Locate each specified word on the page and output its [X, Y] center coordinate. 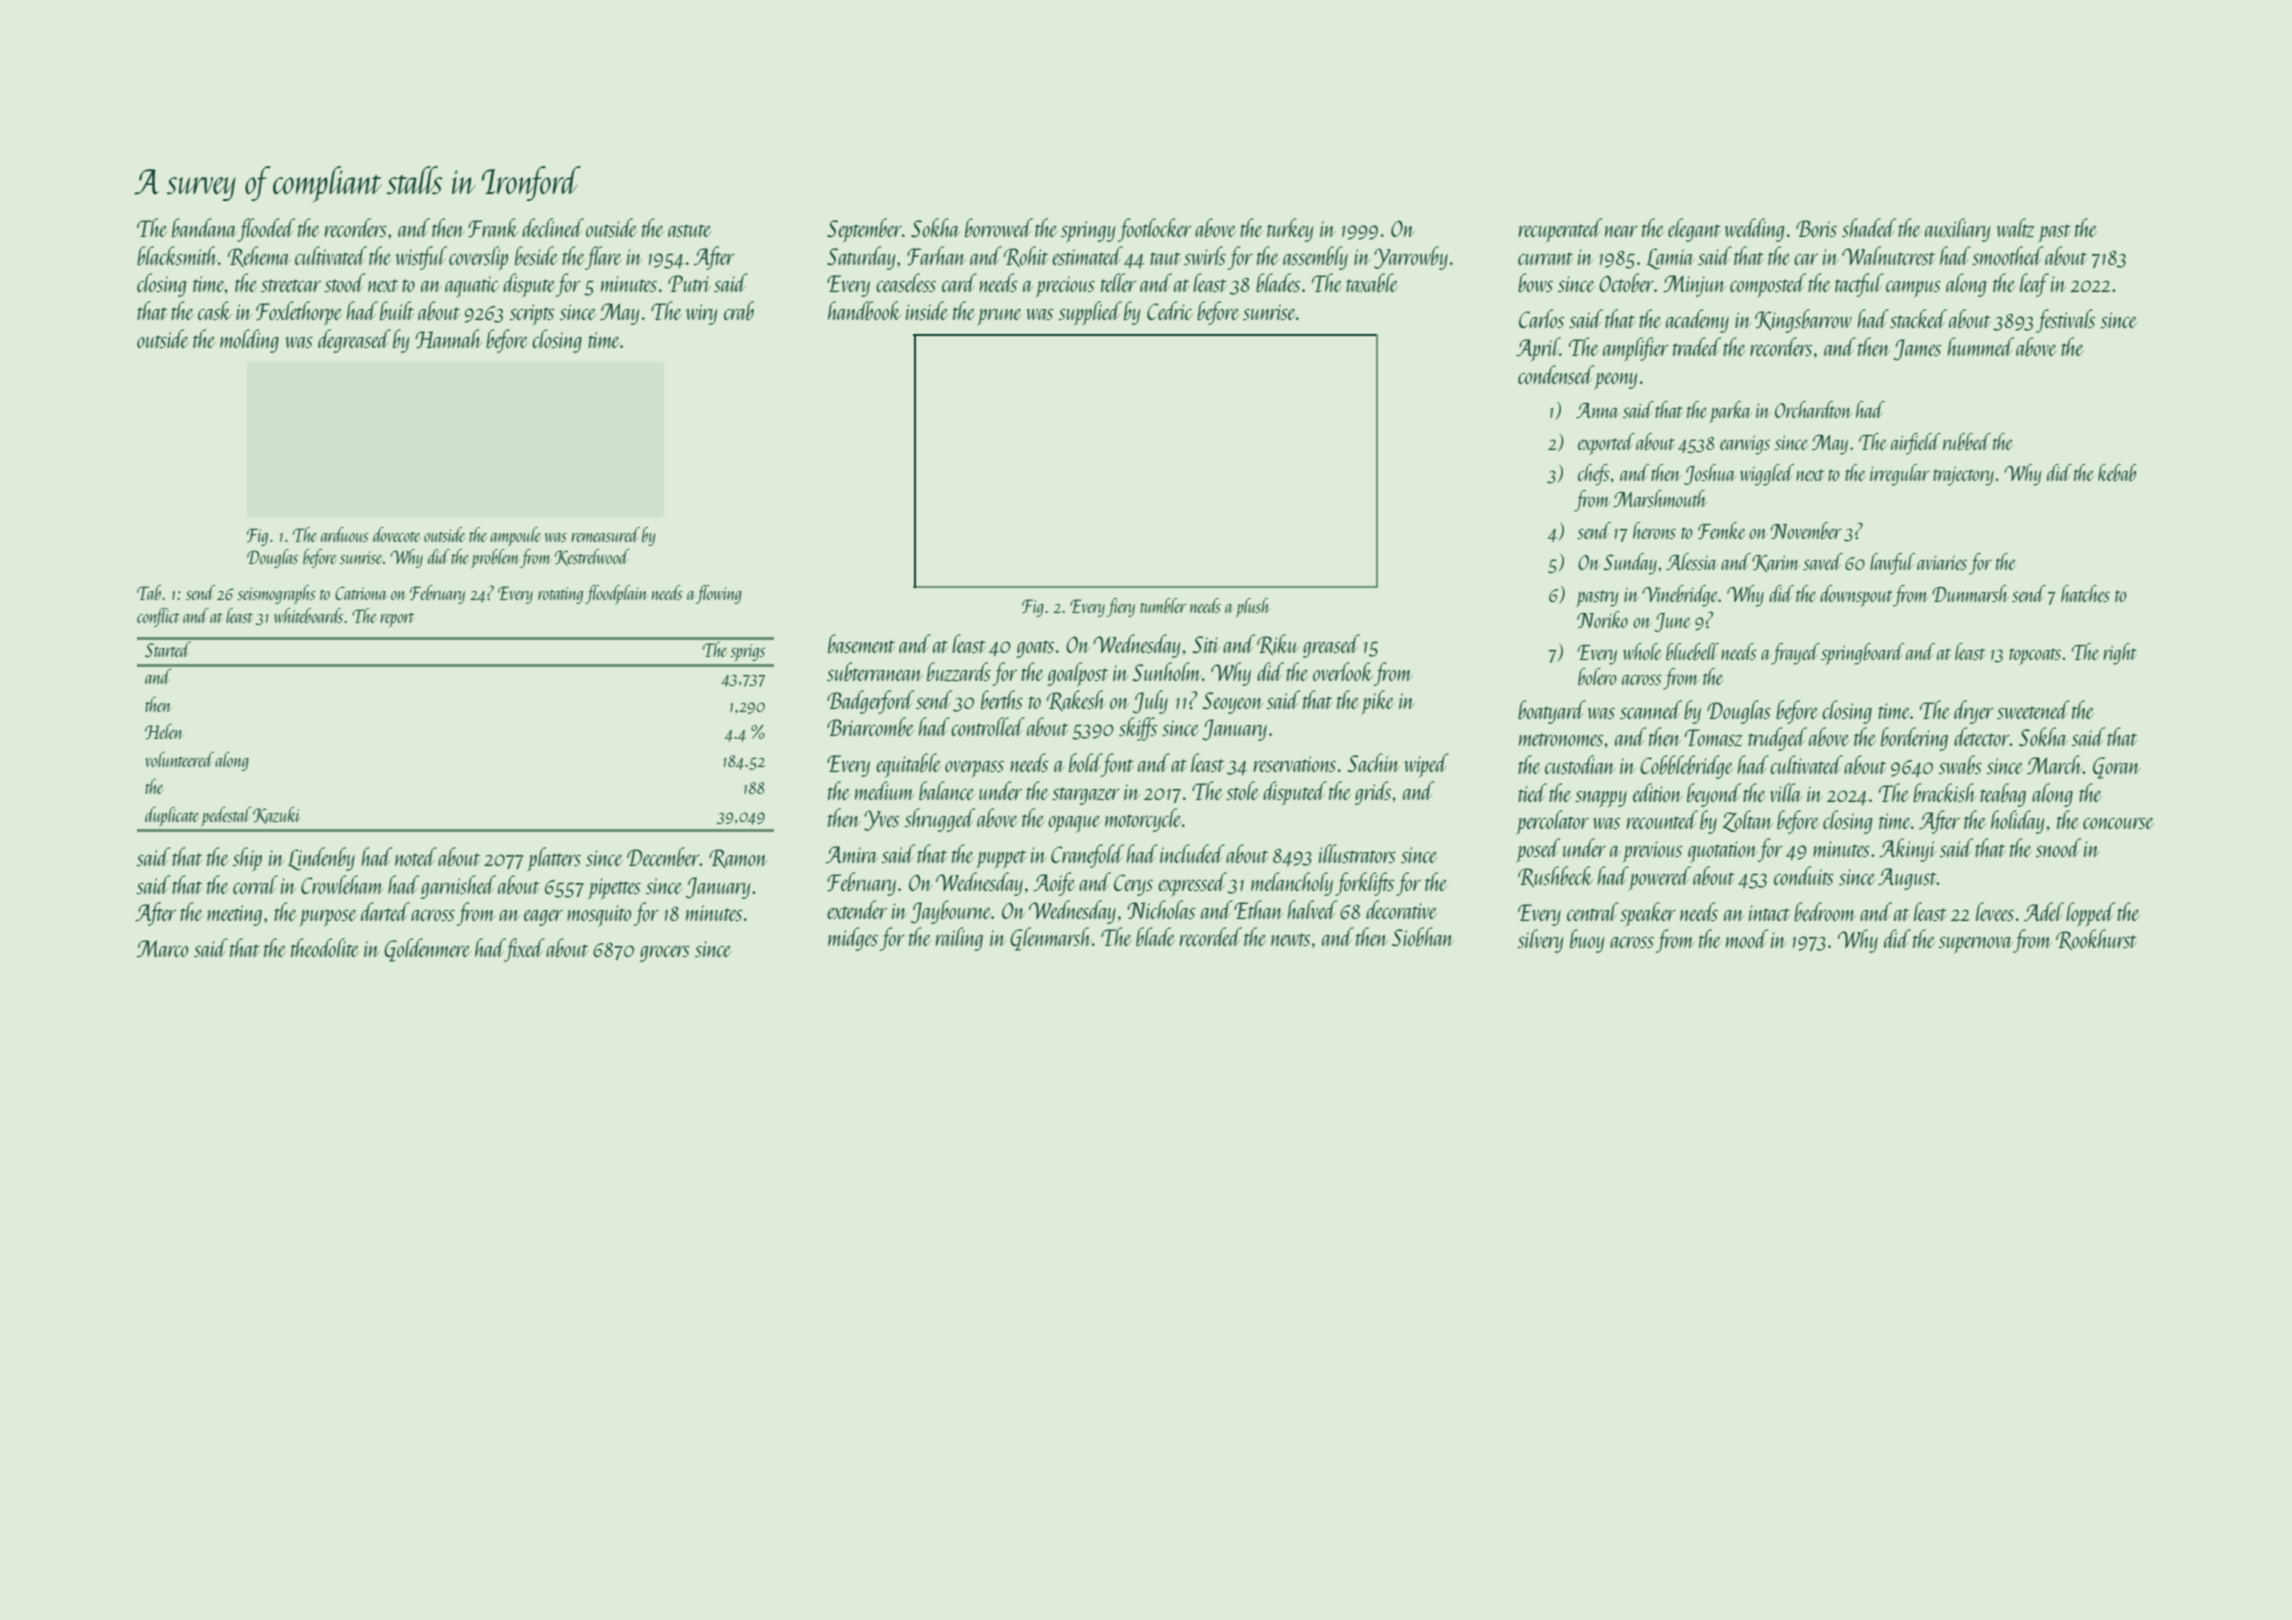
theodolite [324, 947]
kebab [2117, 472]
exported [1606, 444]
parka [1730, 412]
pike [1377, 702]
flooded [266, 230]
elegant [1694, 230]
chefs [1594, 475]
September [864, 230]
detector [1982, 736]
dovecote [396, 534]
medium [885, 790]
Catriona [361, 593]
